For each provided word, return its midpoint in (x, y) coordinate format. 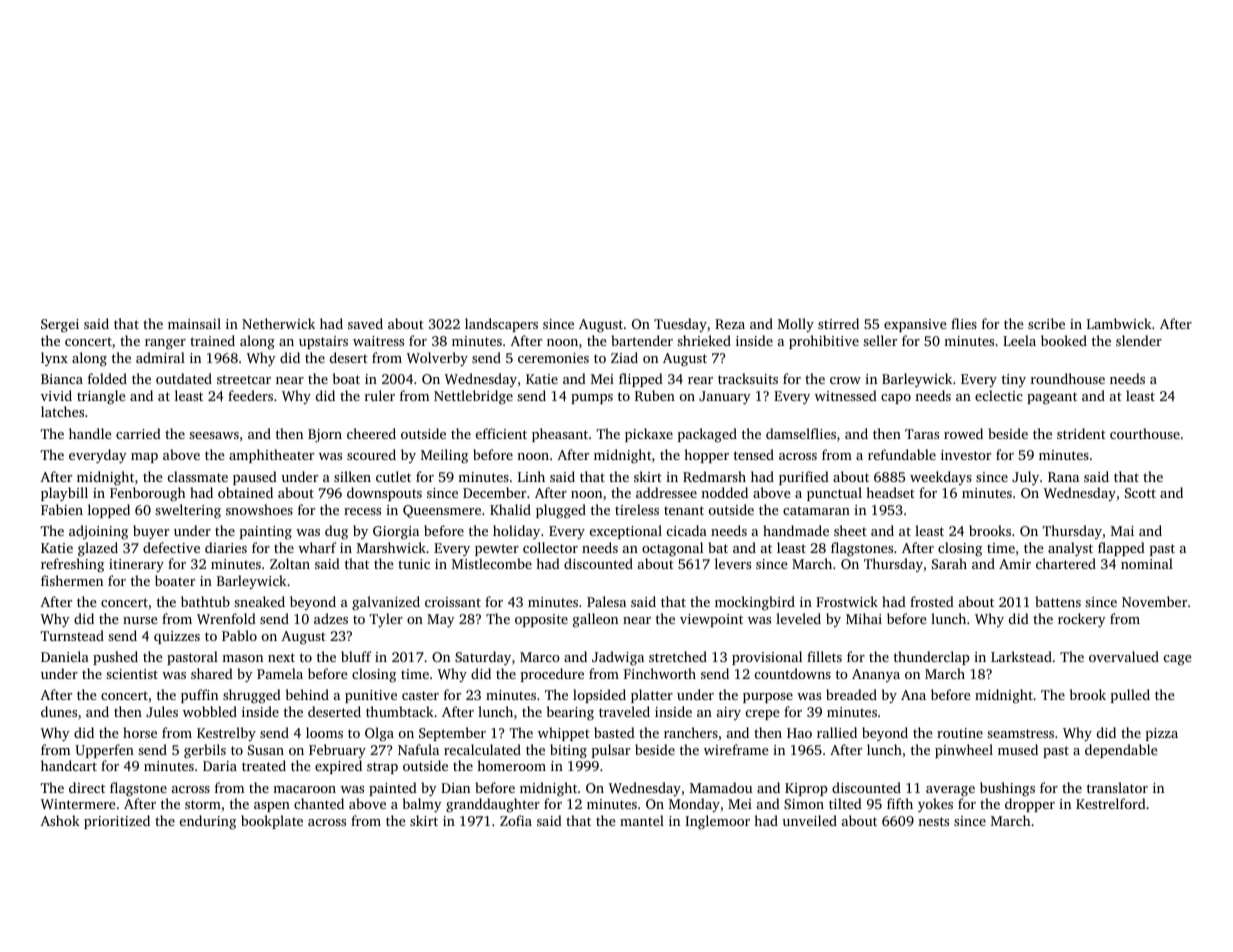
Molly (796, 325)
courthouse (1145, 433)
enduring (208, 822)
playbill (64, 494)
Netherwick (278, 323)
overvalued (1124, 656)
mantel (642, 820)
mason (242, 658)
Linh (531, 476)
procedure (552, 675)
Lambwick (1119, 323)
